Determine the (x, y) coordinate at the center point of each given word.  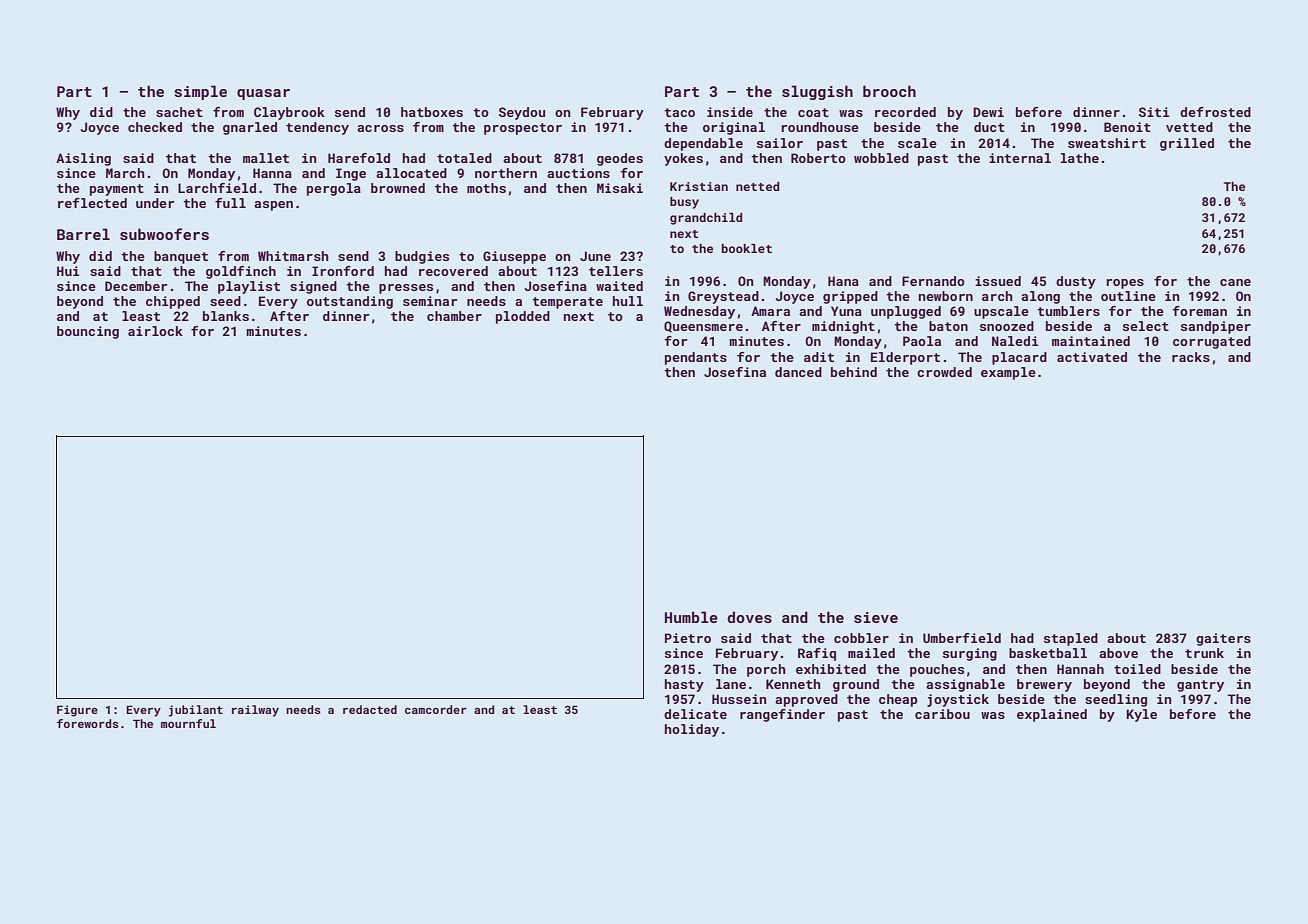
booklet (747, 248)
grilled (1187, 144)
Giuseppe (514, 257)
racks (1191, 357)
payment (117, 190)
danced (798, 372)
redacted (370, 709)
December (136, 286)
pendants (696, 358)
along (1040, 297)
